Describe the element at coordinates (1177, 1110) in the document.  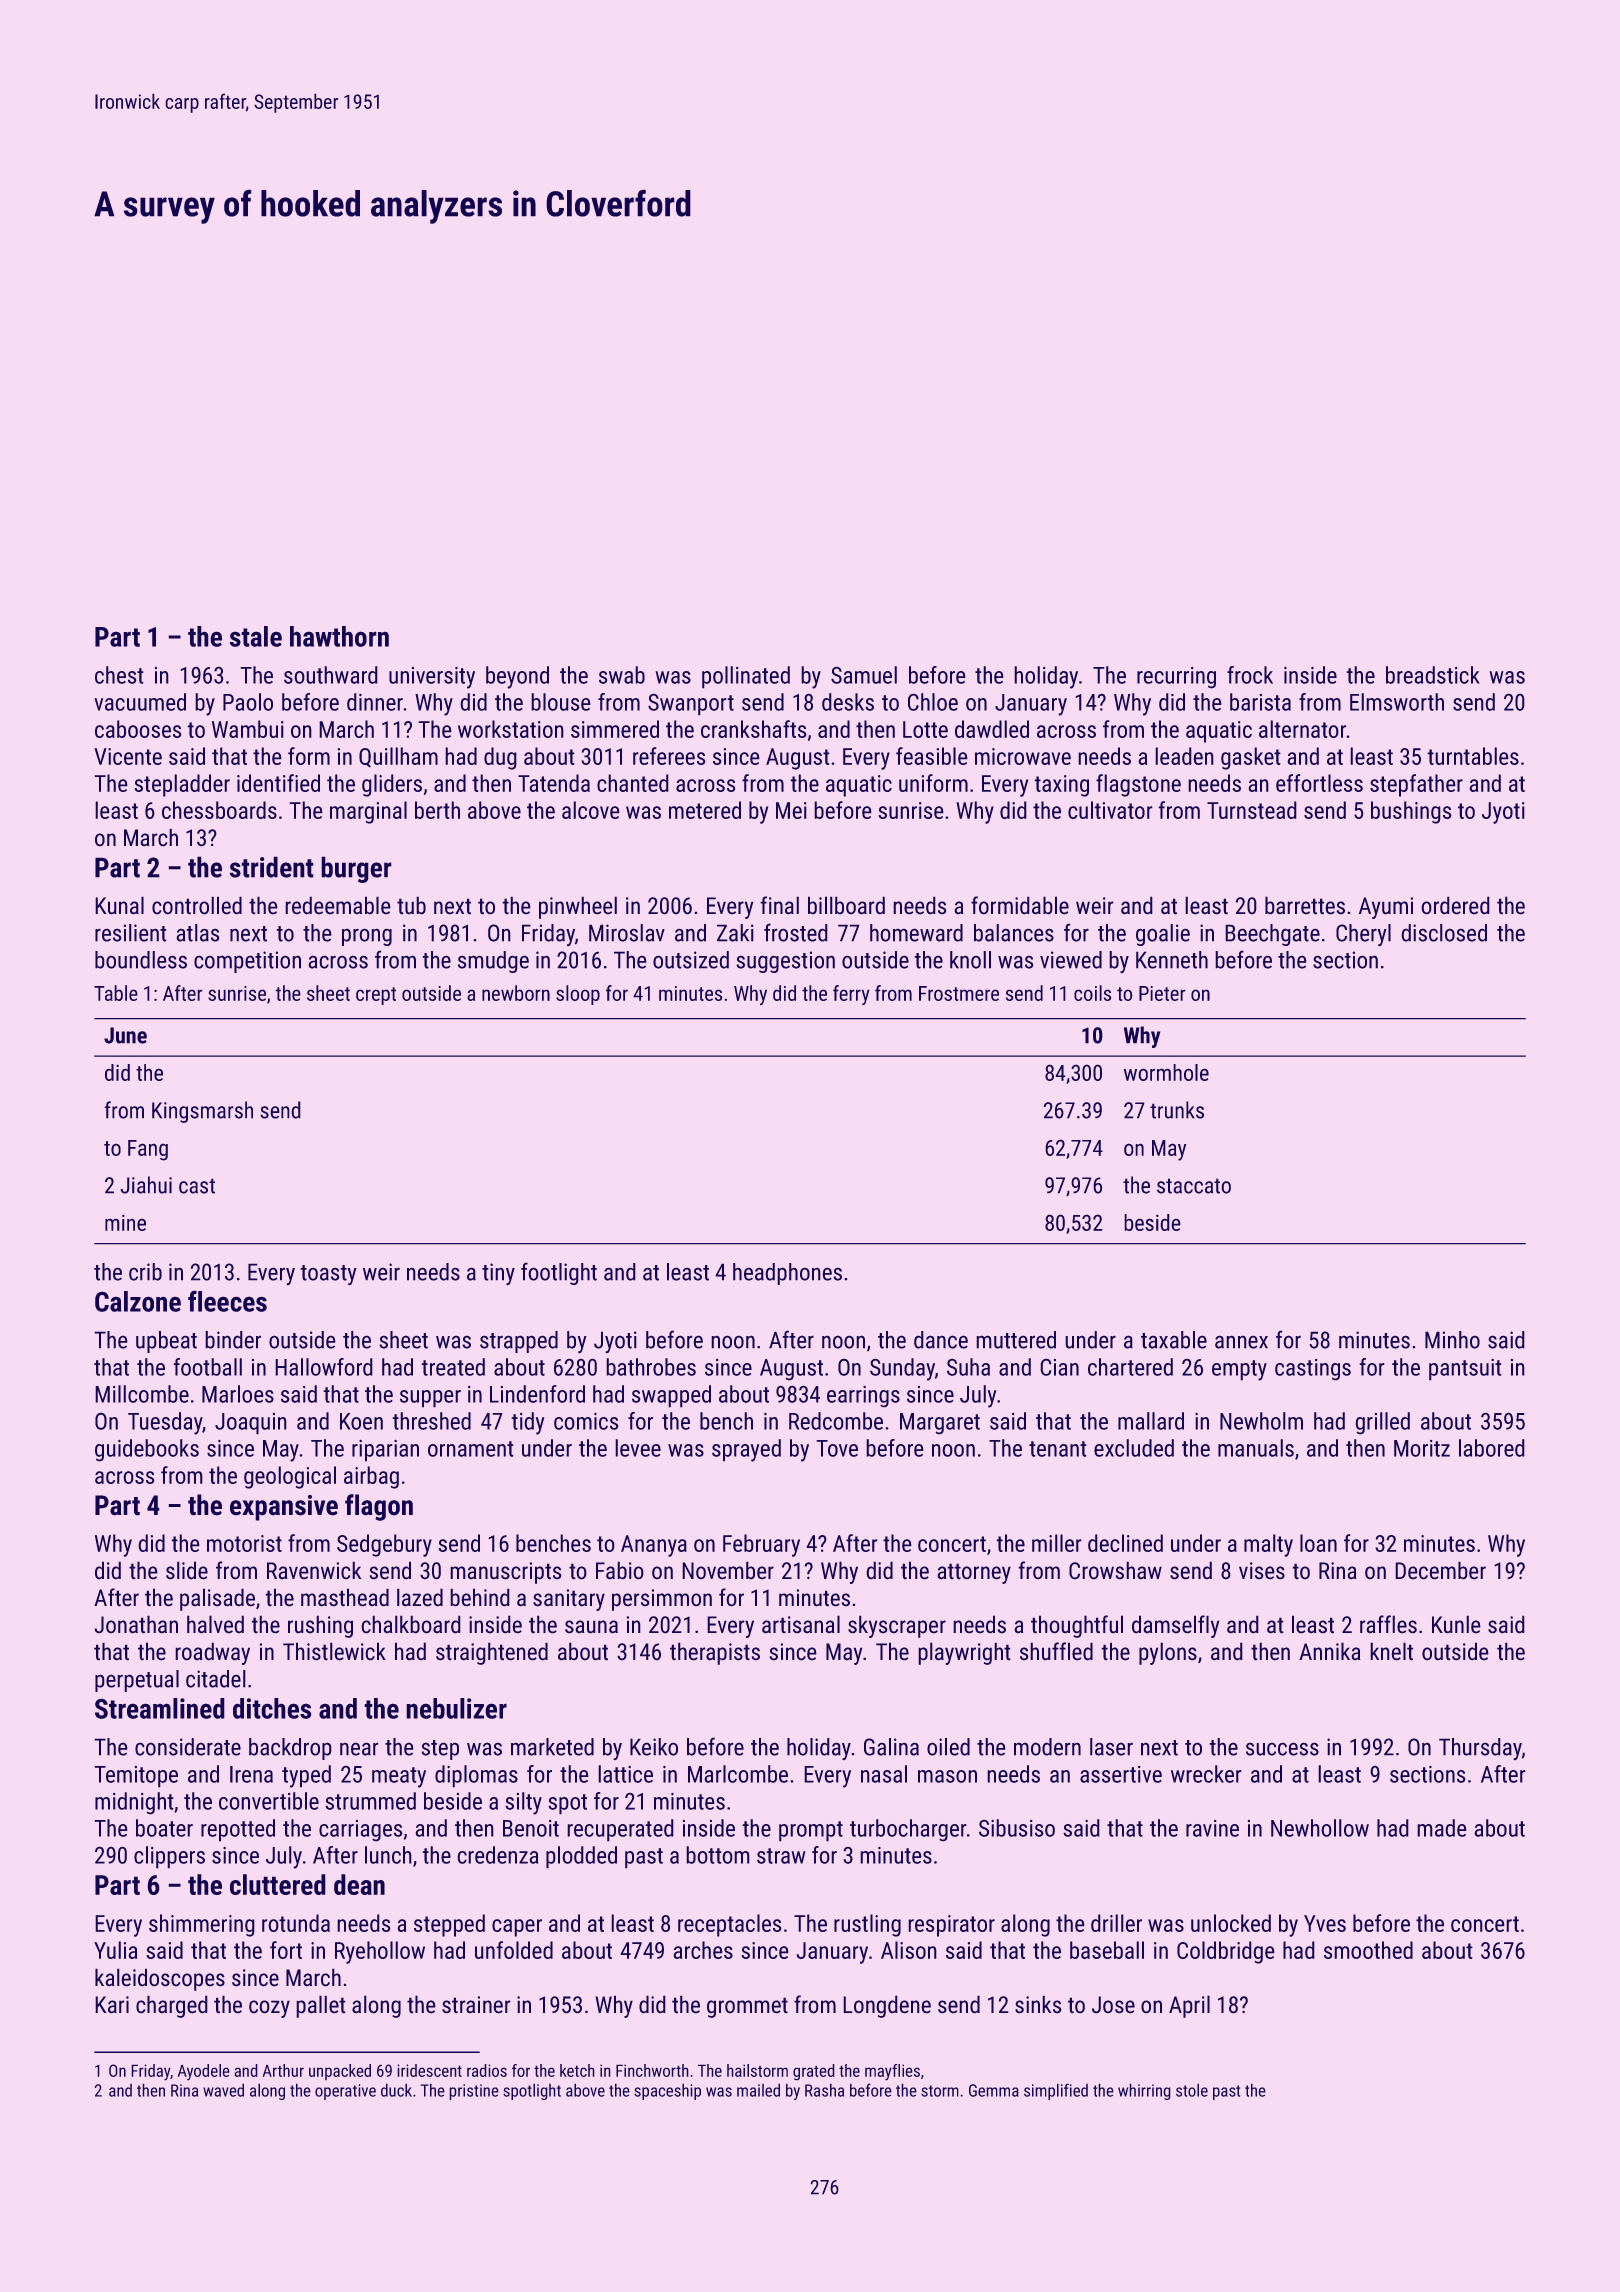
I see `trunks` at that location.
